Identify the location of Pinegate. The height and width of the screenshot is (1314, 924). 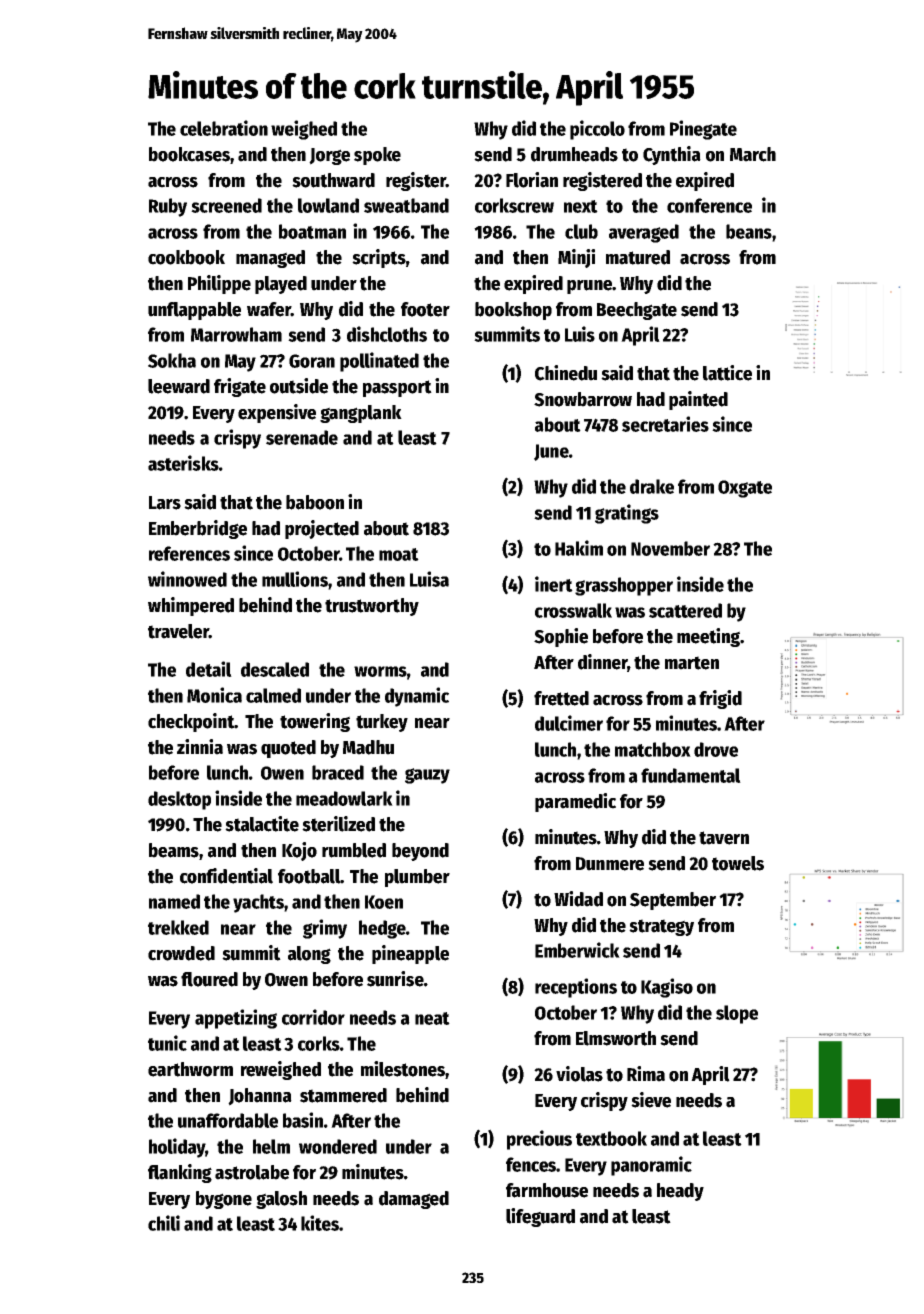
(703, 130).
